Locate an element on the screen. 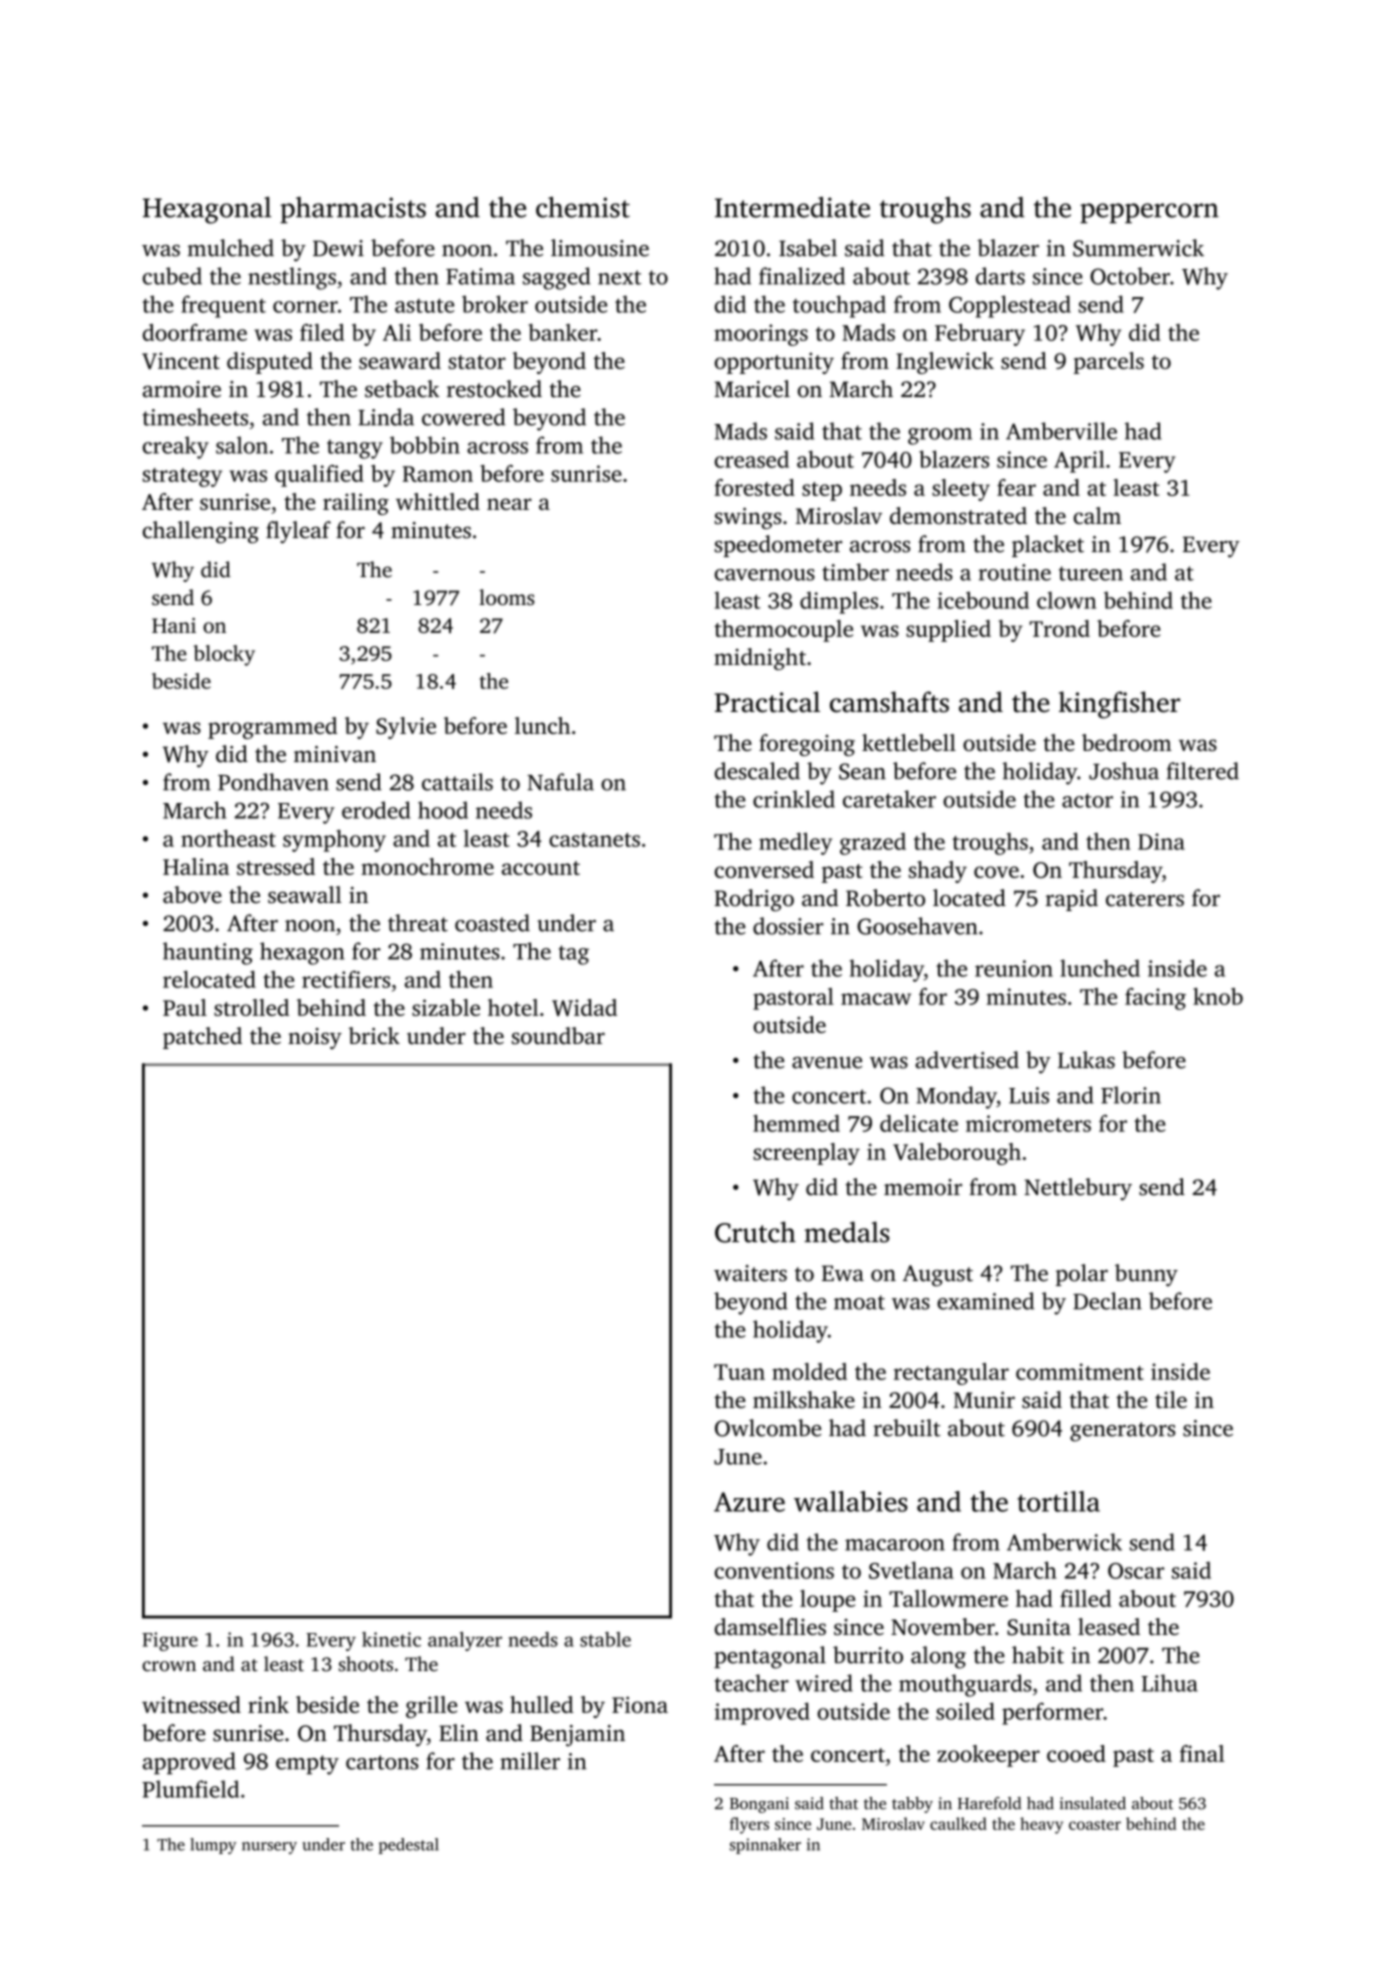 This screenshot has height=1969, width=1386. patched is located at coordinates (202, 1038).
